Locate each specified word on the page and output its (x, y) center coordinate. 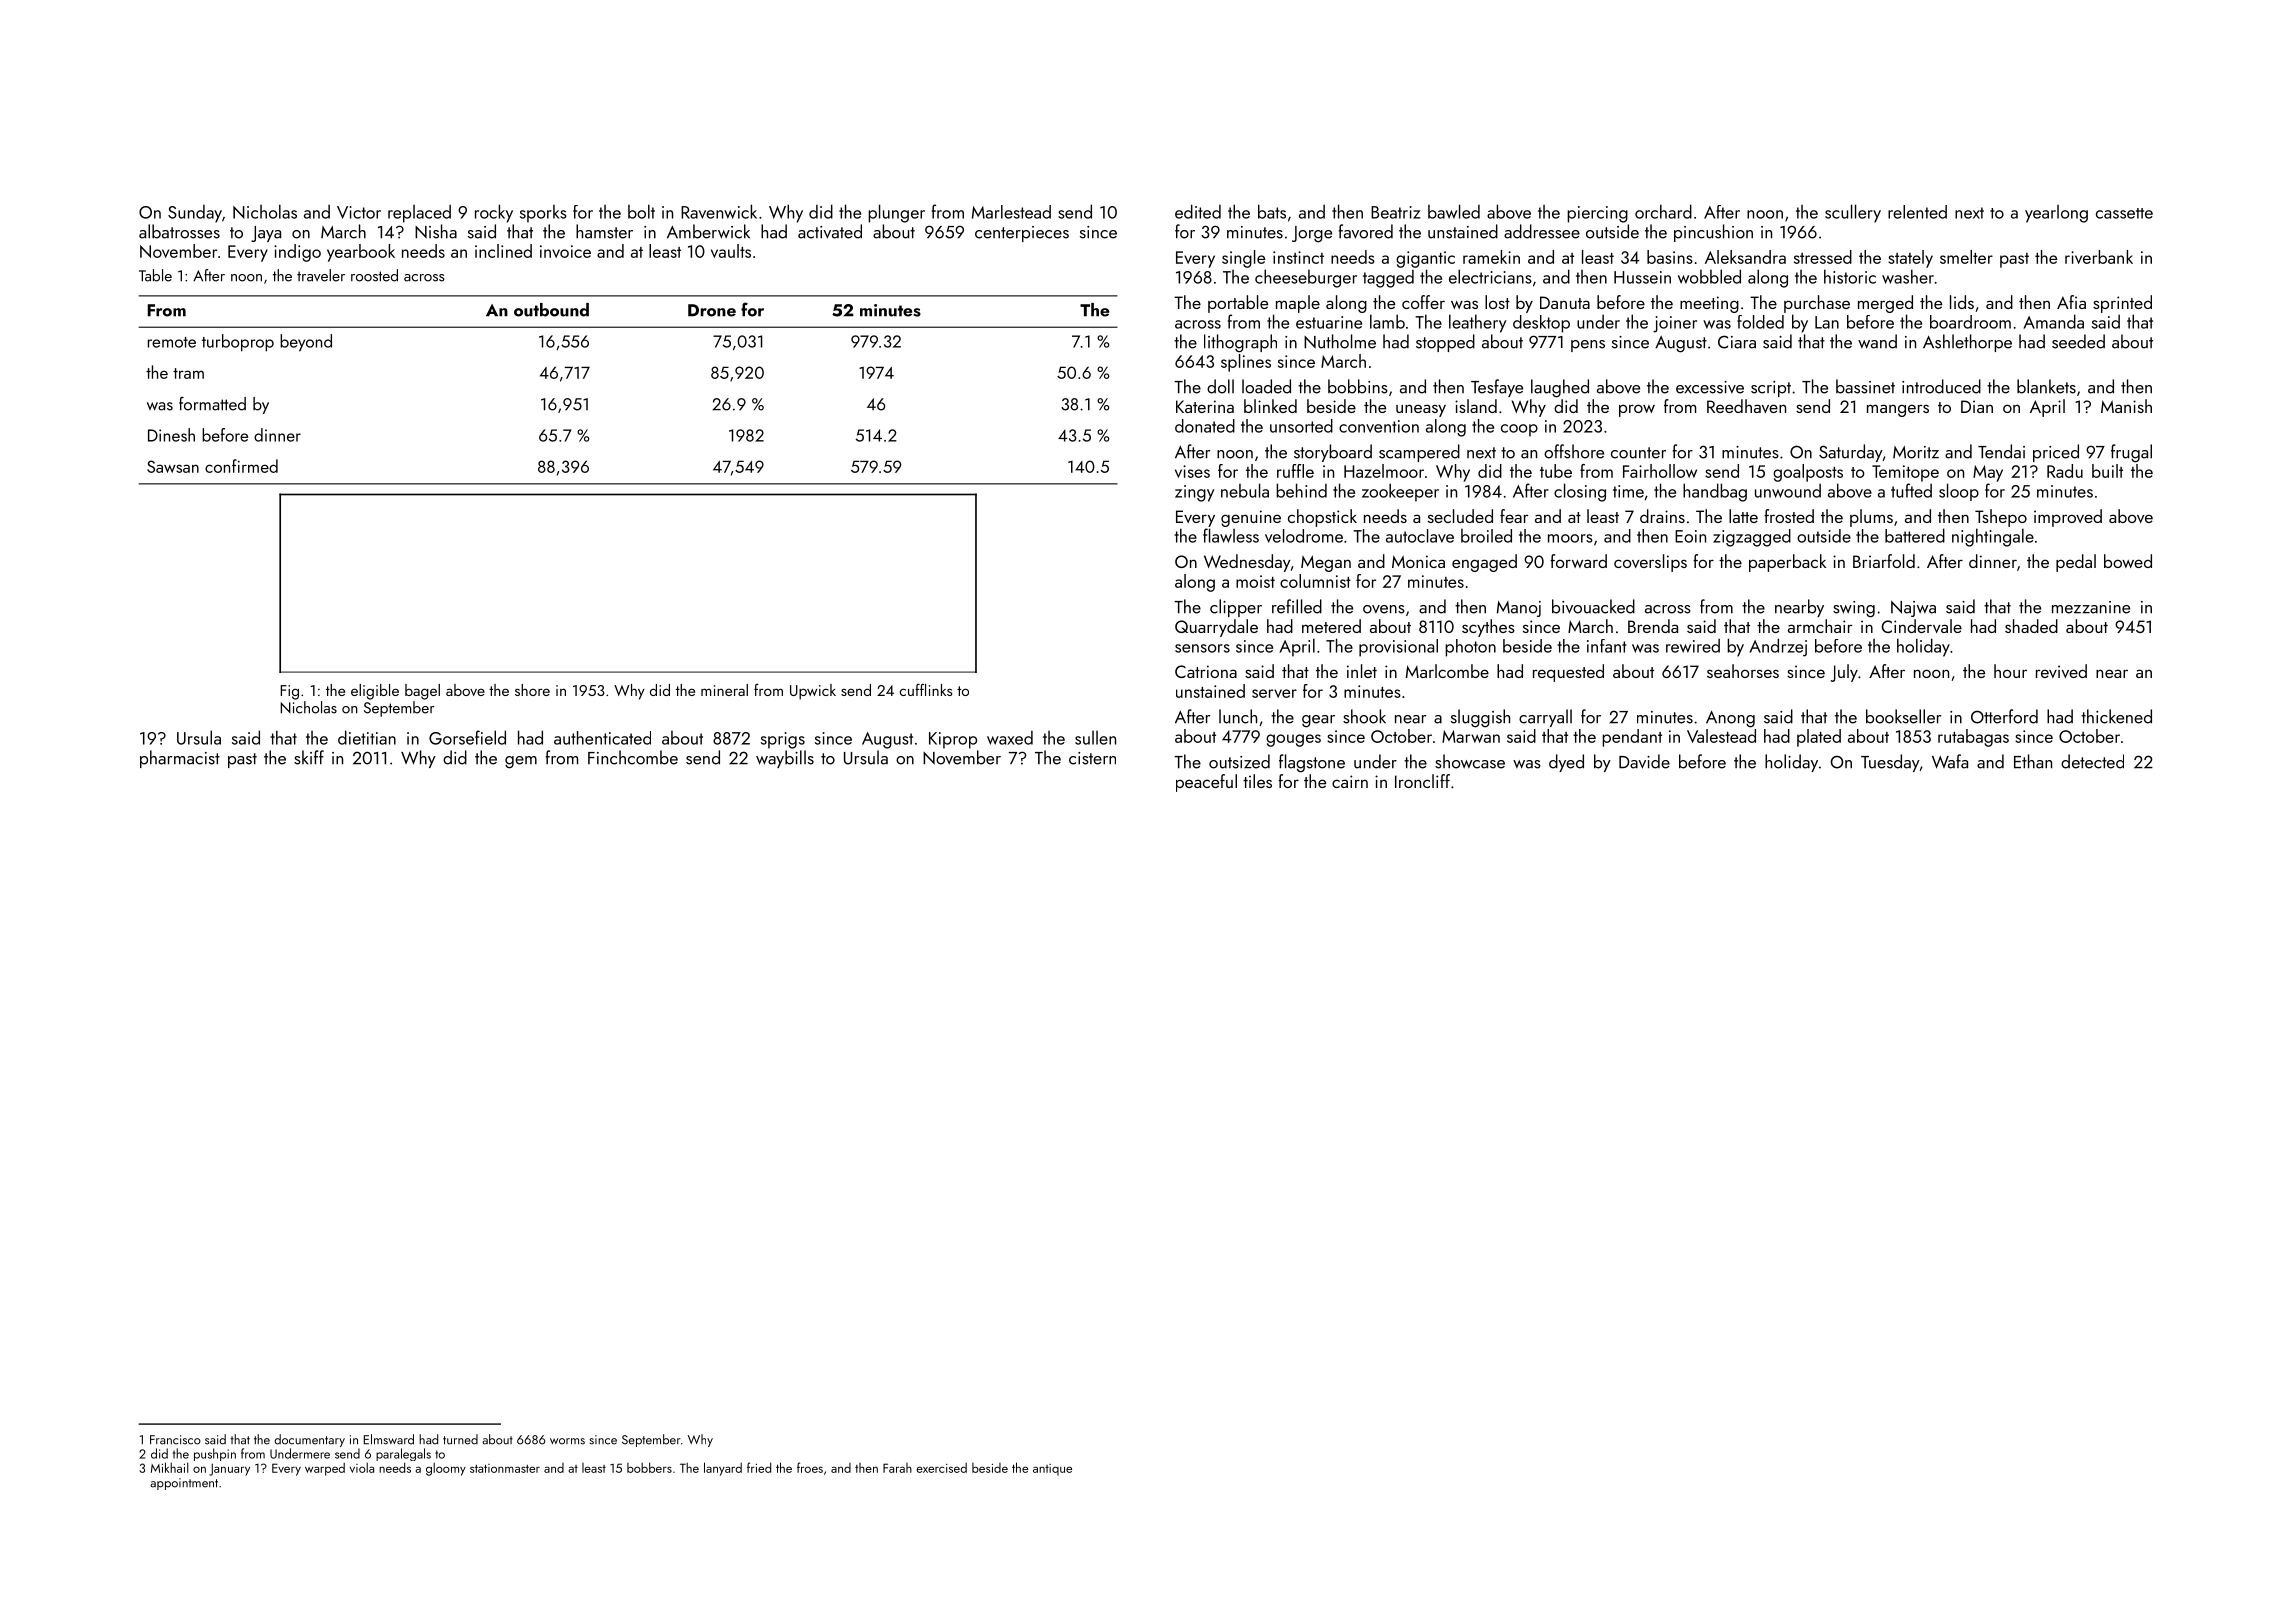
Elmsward (389, 1439)
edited (1198, 211)
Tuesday (1890, 763)
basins (1670, 257)
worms (567, 1441)
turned (460, 1439)
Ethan (2033, 761)
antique (1052, 1470)
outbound (551, 310)
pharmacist (180, 759)
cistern (1092, 758)
